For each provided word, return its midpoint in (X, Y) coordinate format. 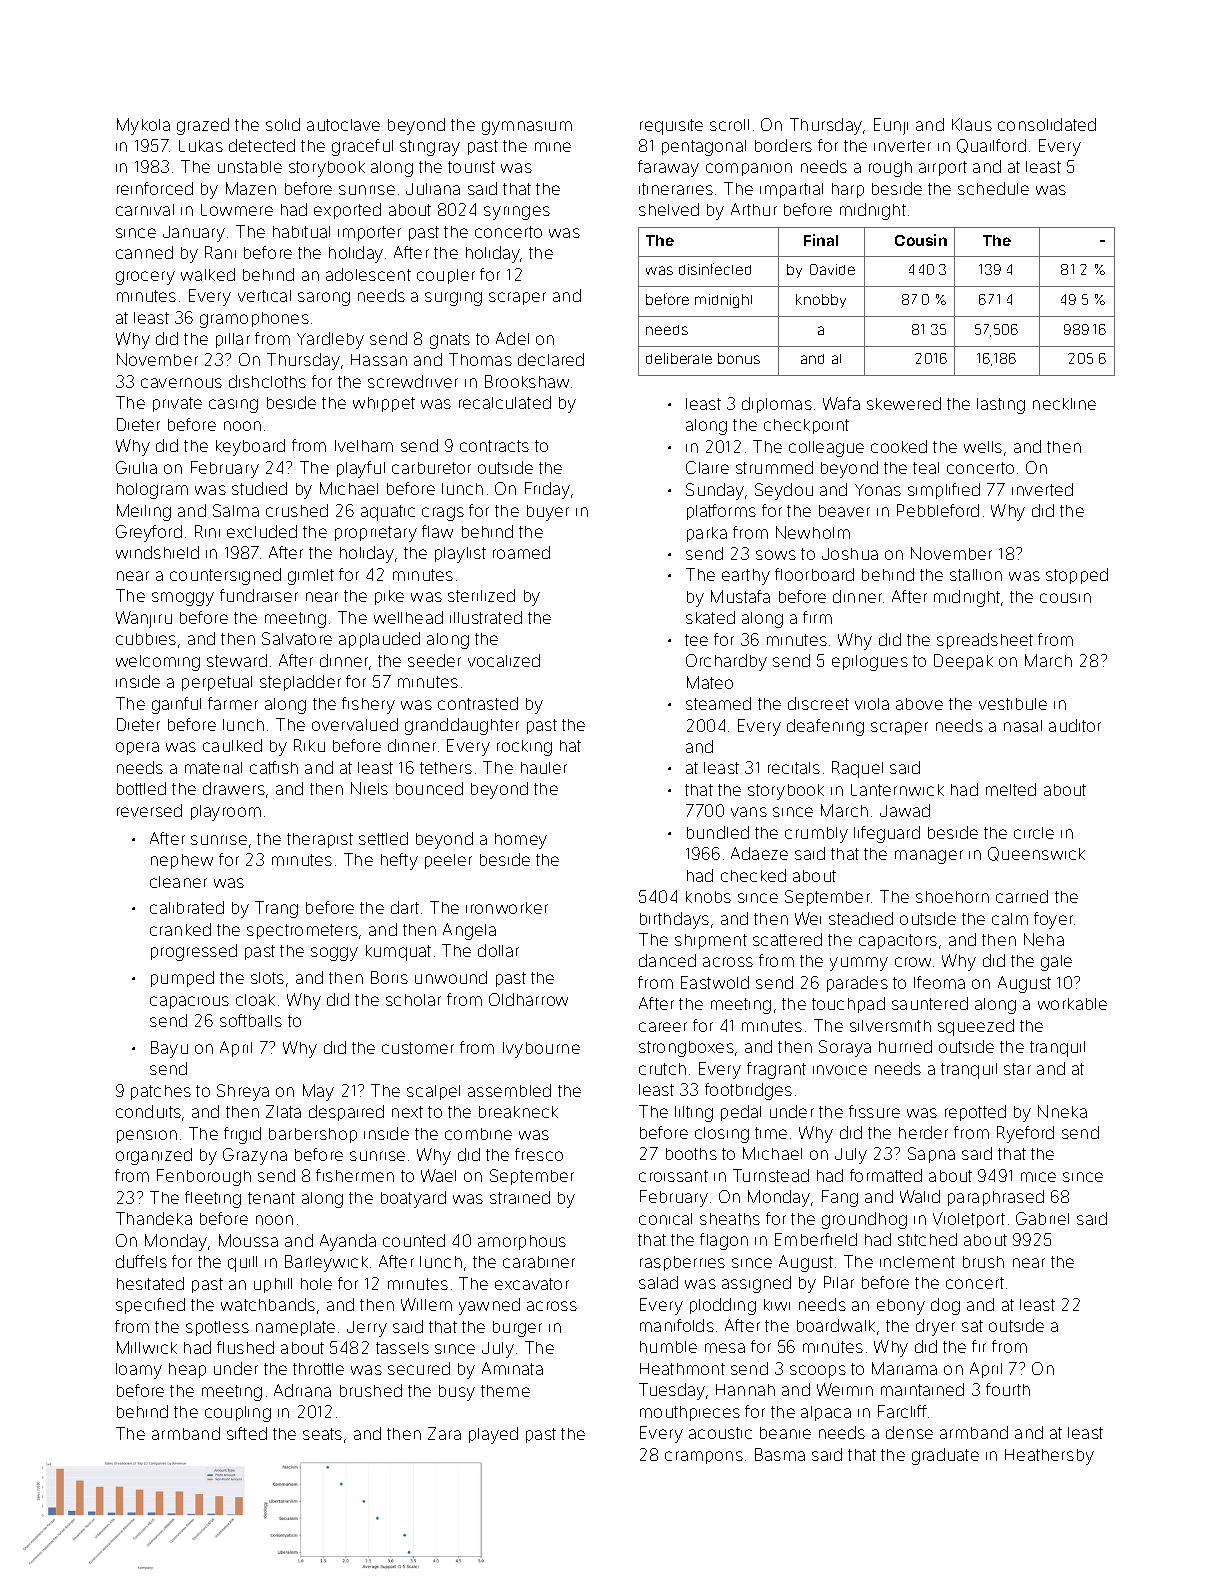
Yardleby (330, 340)
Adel (512, 338)
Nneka (1062, 1111)
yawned (489, 1306)
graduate (945, 1456)
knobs (708, 897)
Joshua (850, 554)
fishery (368, 705)
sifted (247, 1433)
